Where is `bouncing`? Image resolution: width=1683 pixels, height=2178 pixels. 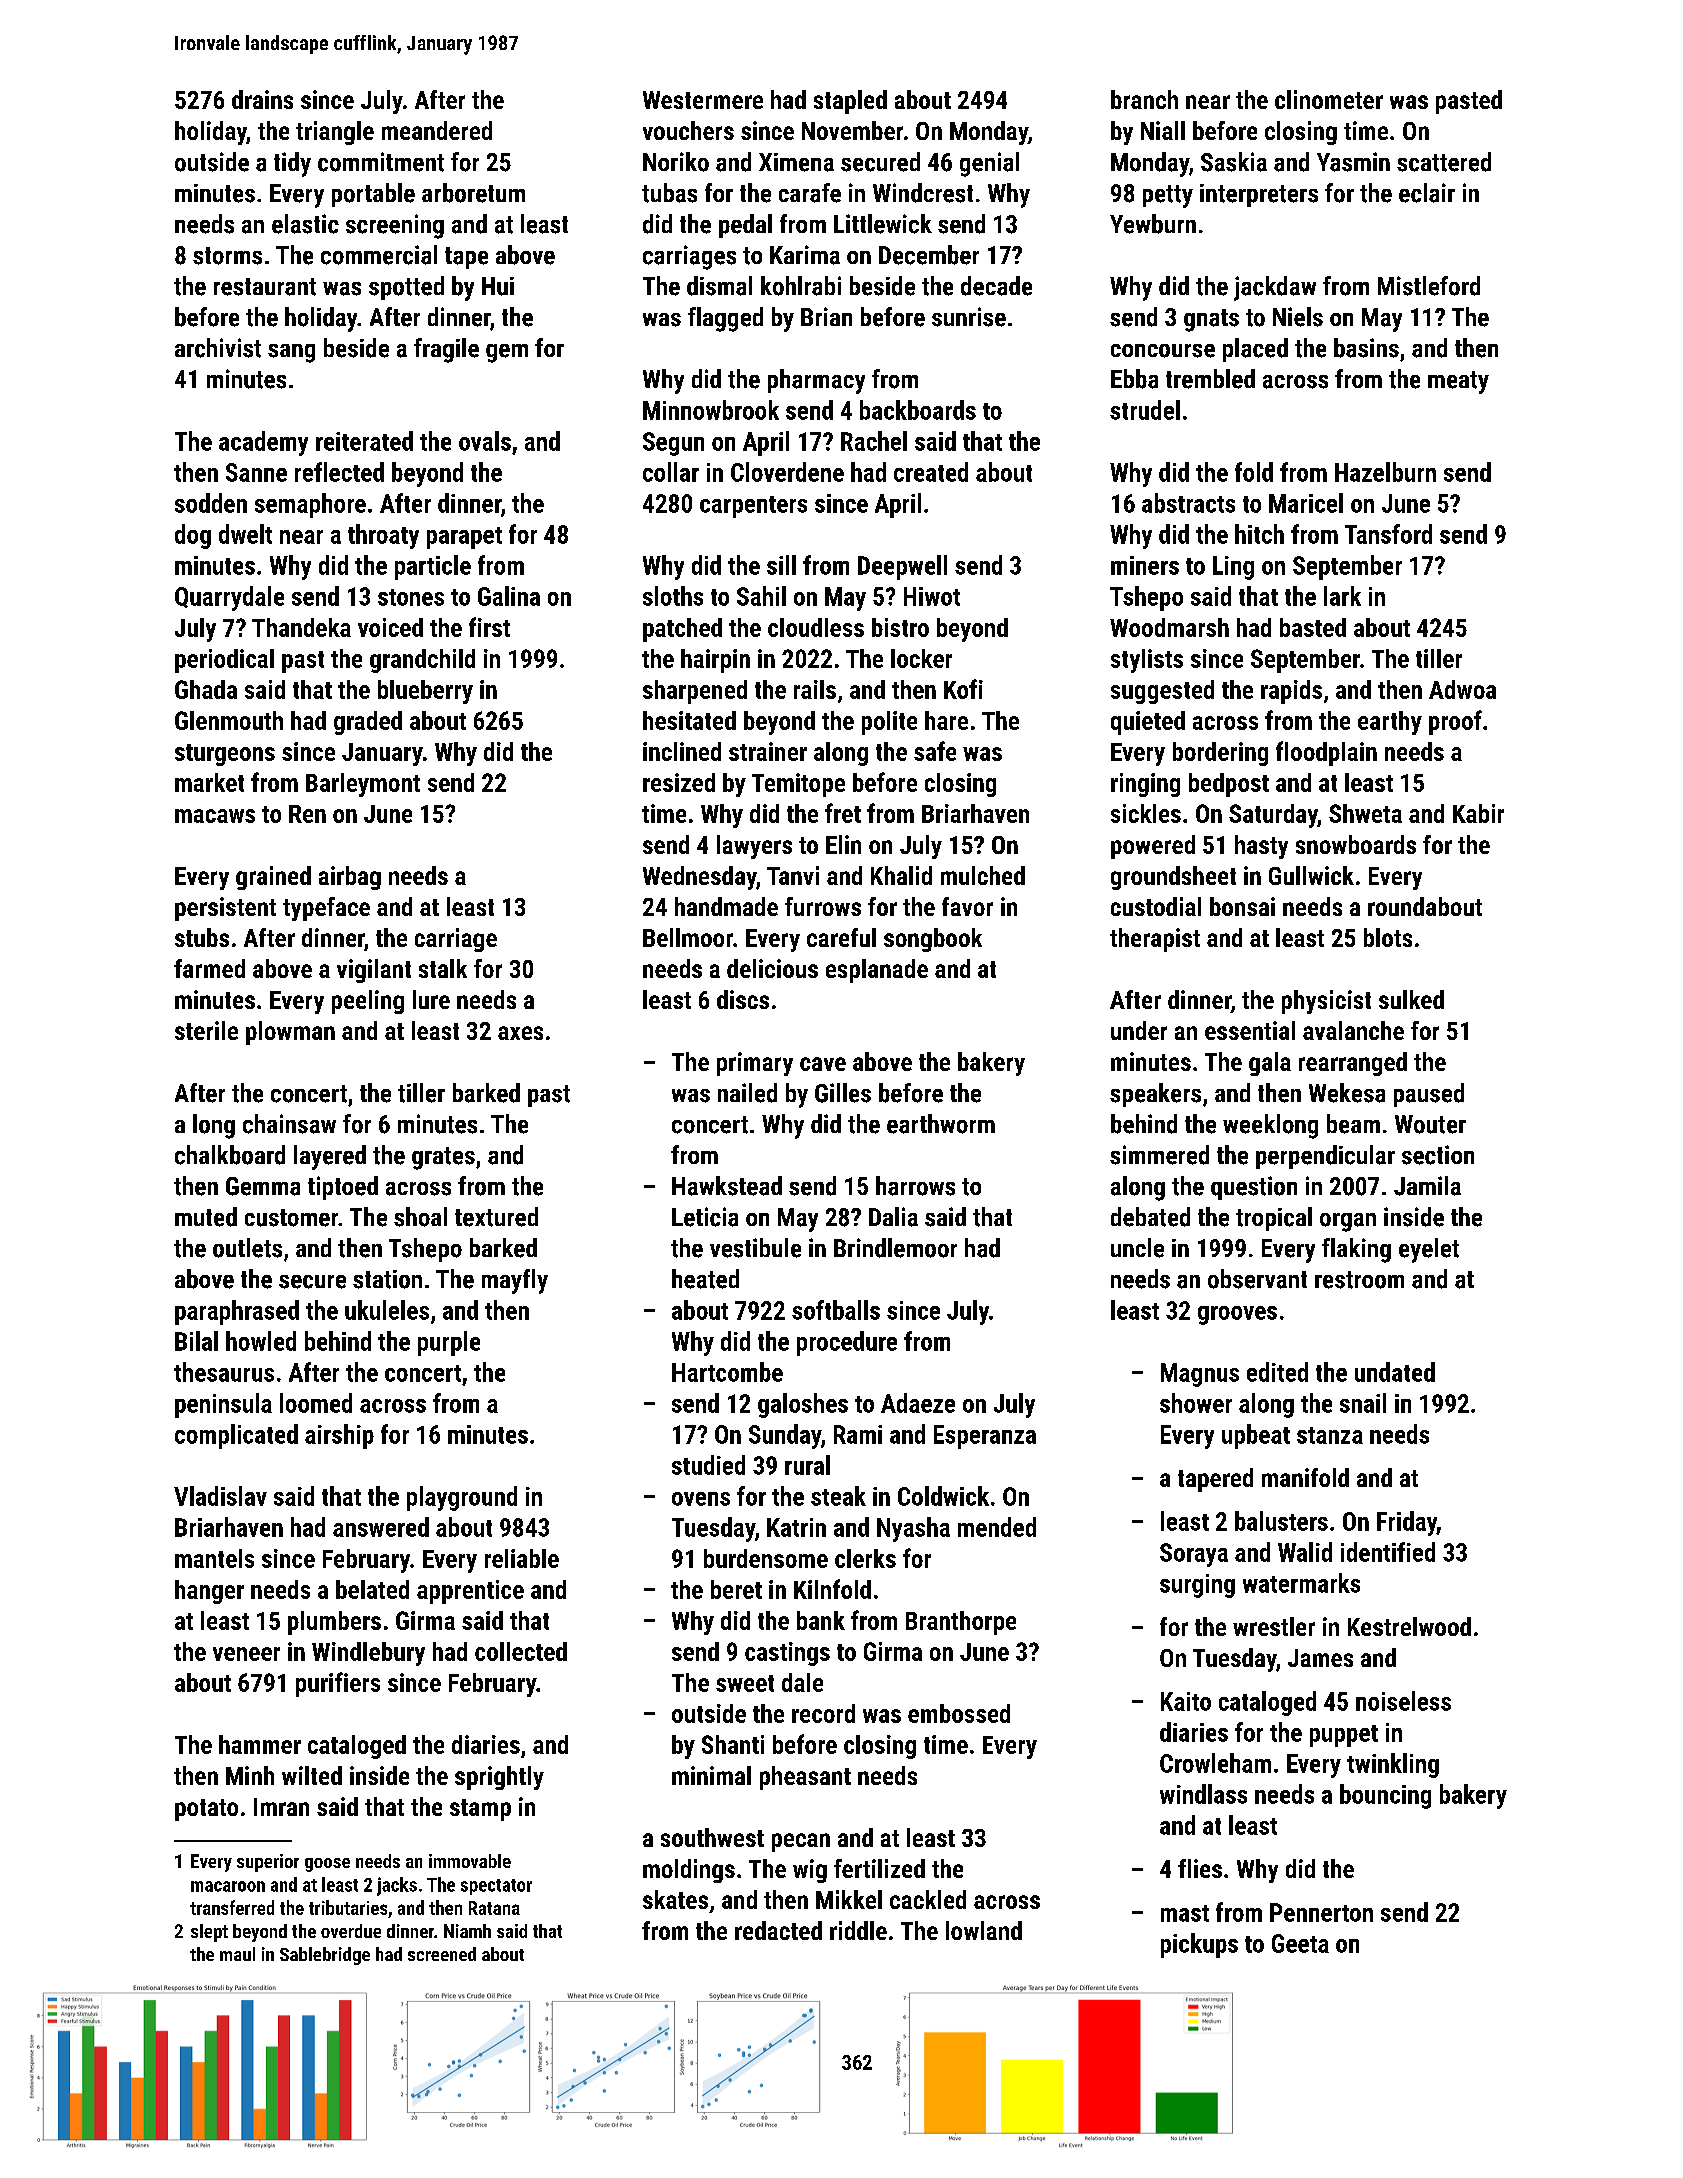 bouncing is located at coordinates (1385, 1796).
